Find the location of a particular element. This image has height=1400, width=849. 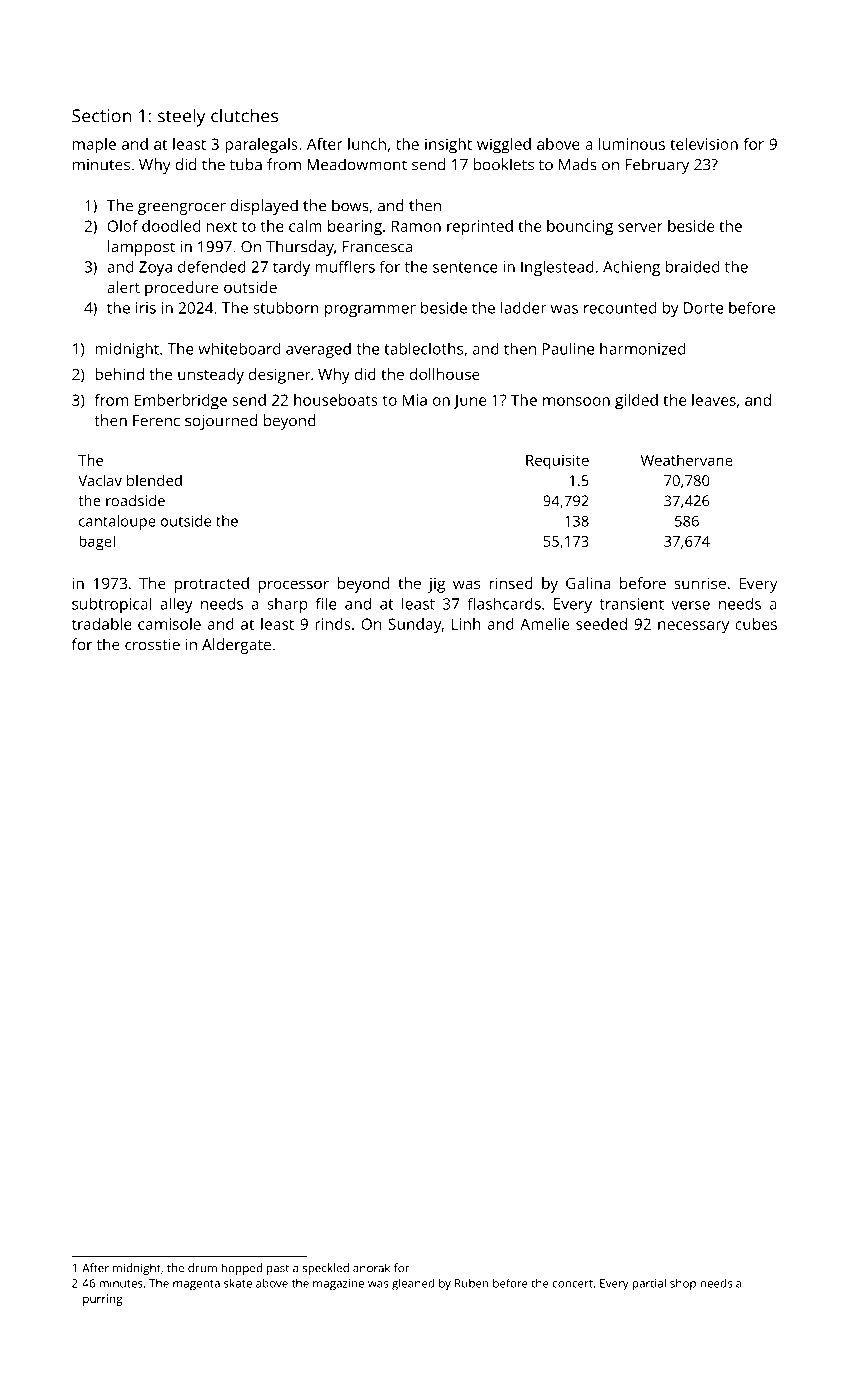

television is located at coordinates (704, 144).
